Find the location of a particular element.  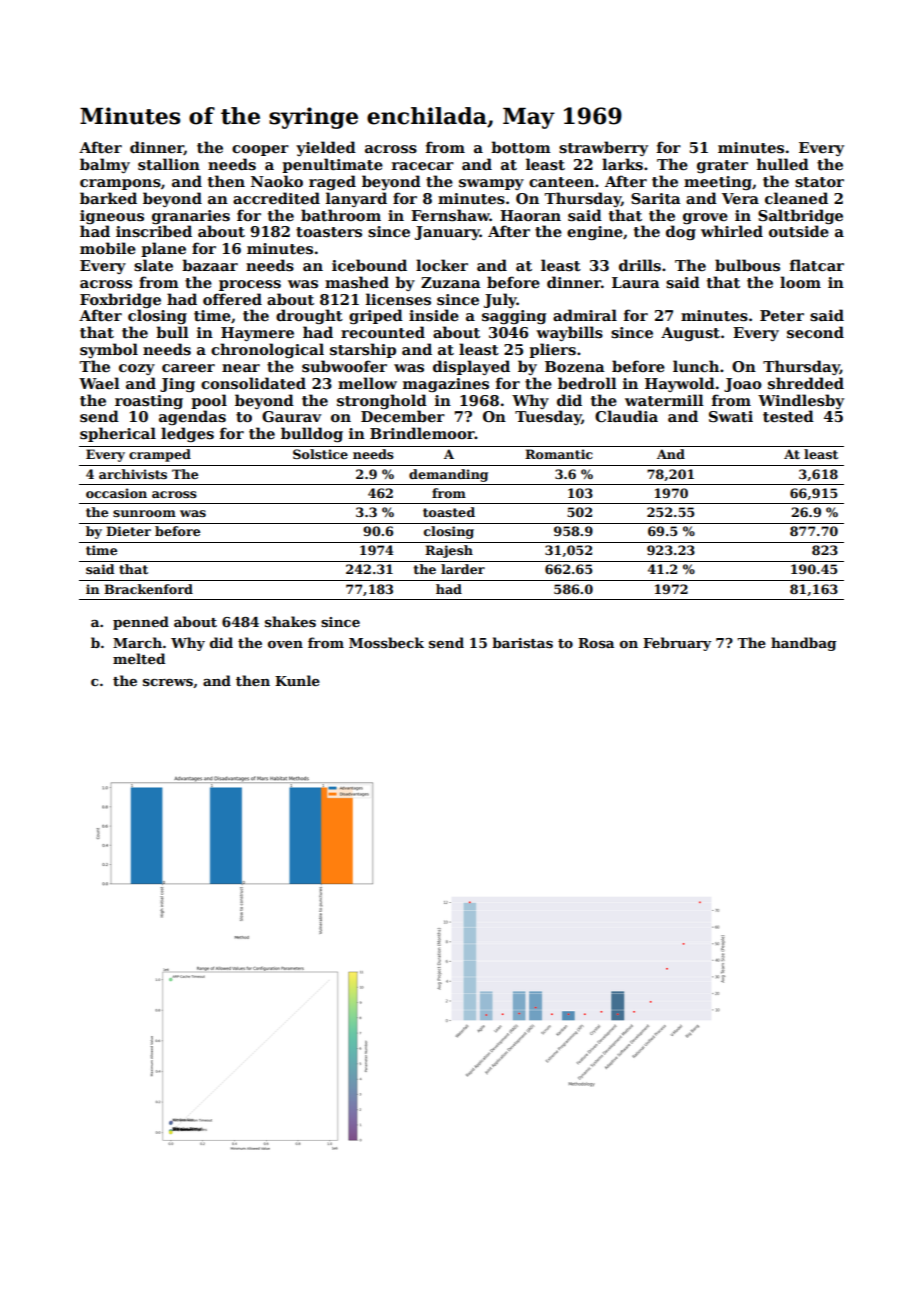

shakes is located at coordinates (290, 621).
